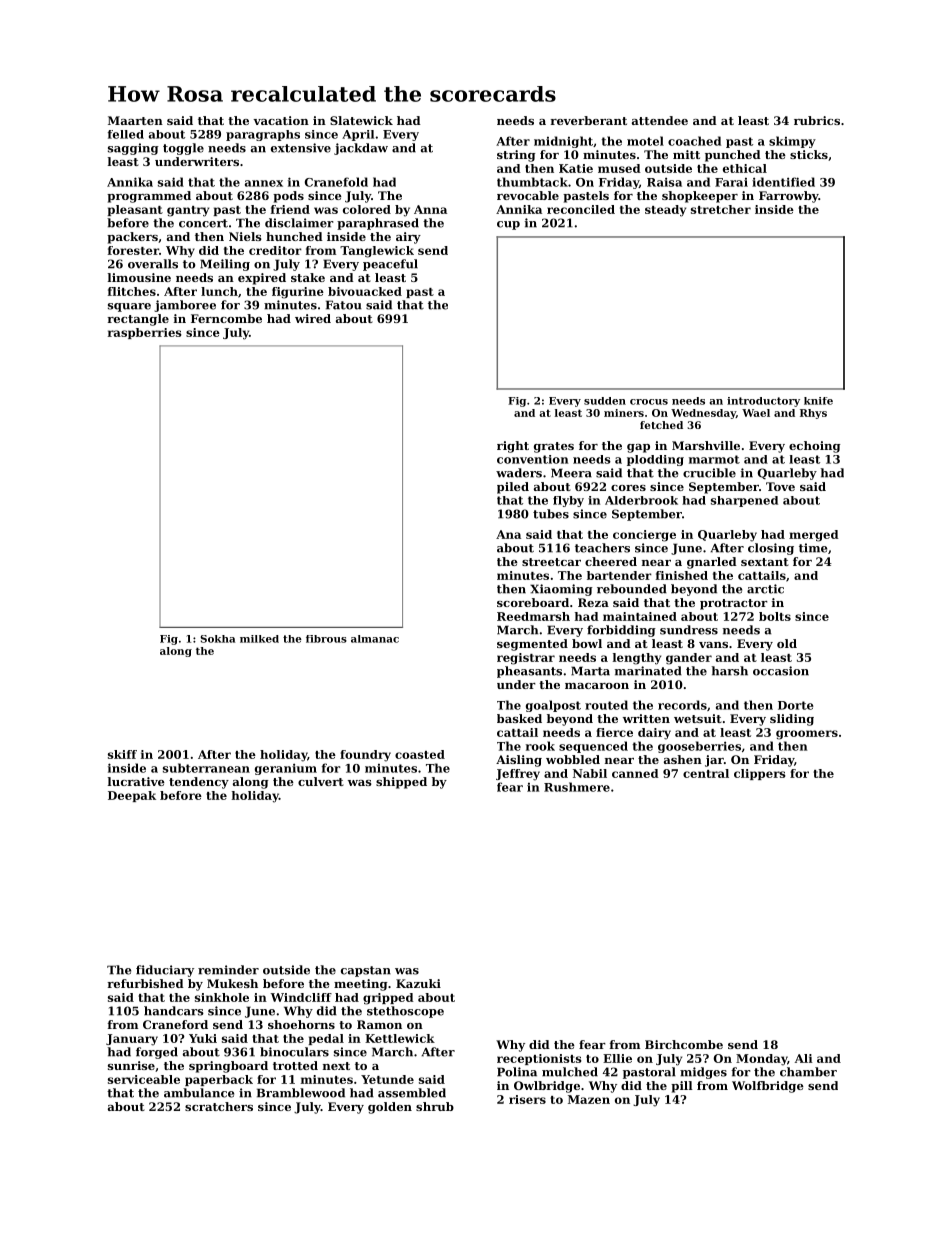 The image size is (952, 1233). I want to click on echoing, so click(814, 447).
